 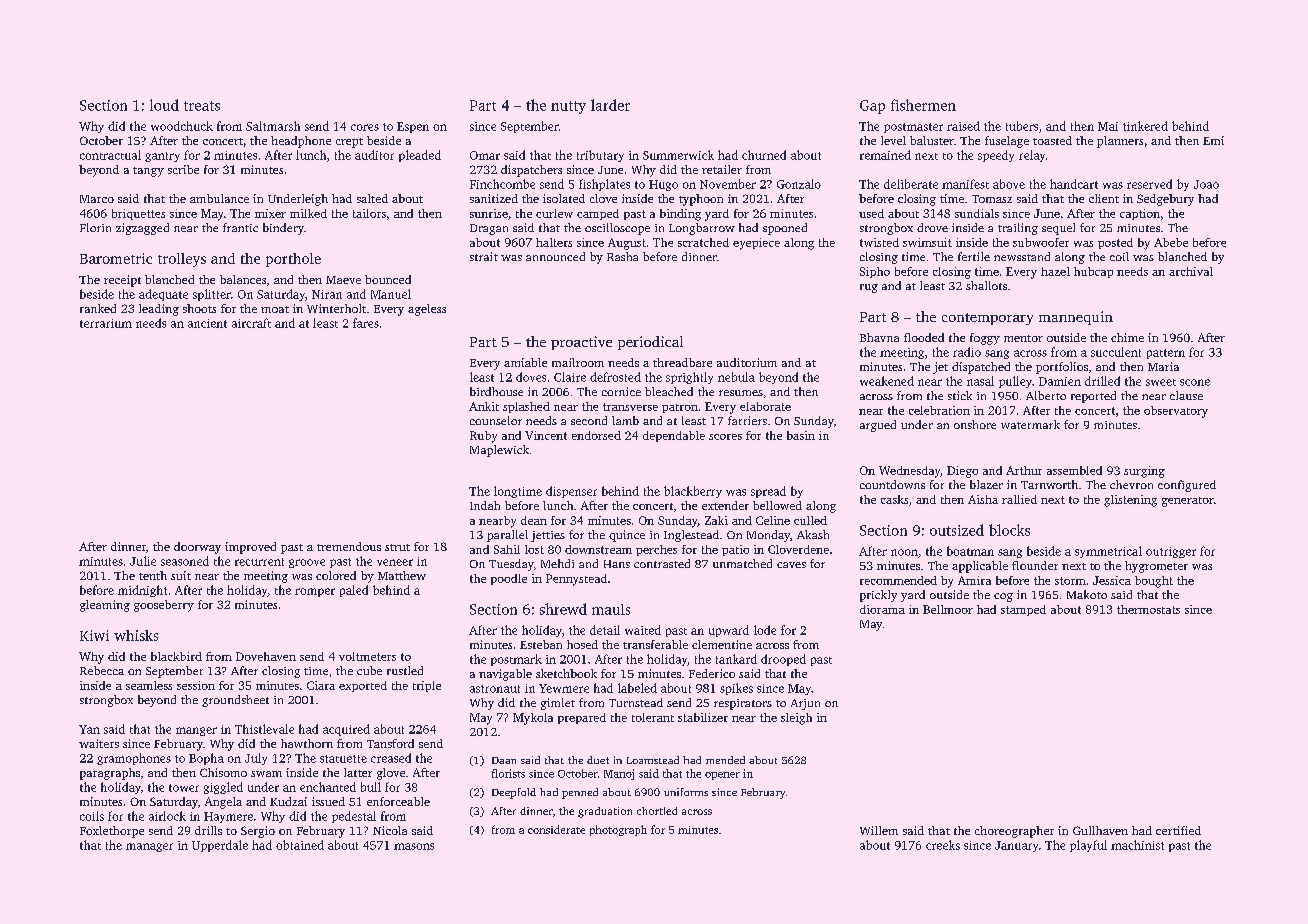 I want to click on Julie, so click(x=143, y=561).
